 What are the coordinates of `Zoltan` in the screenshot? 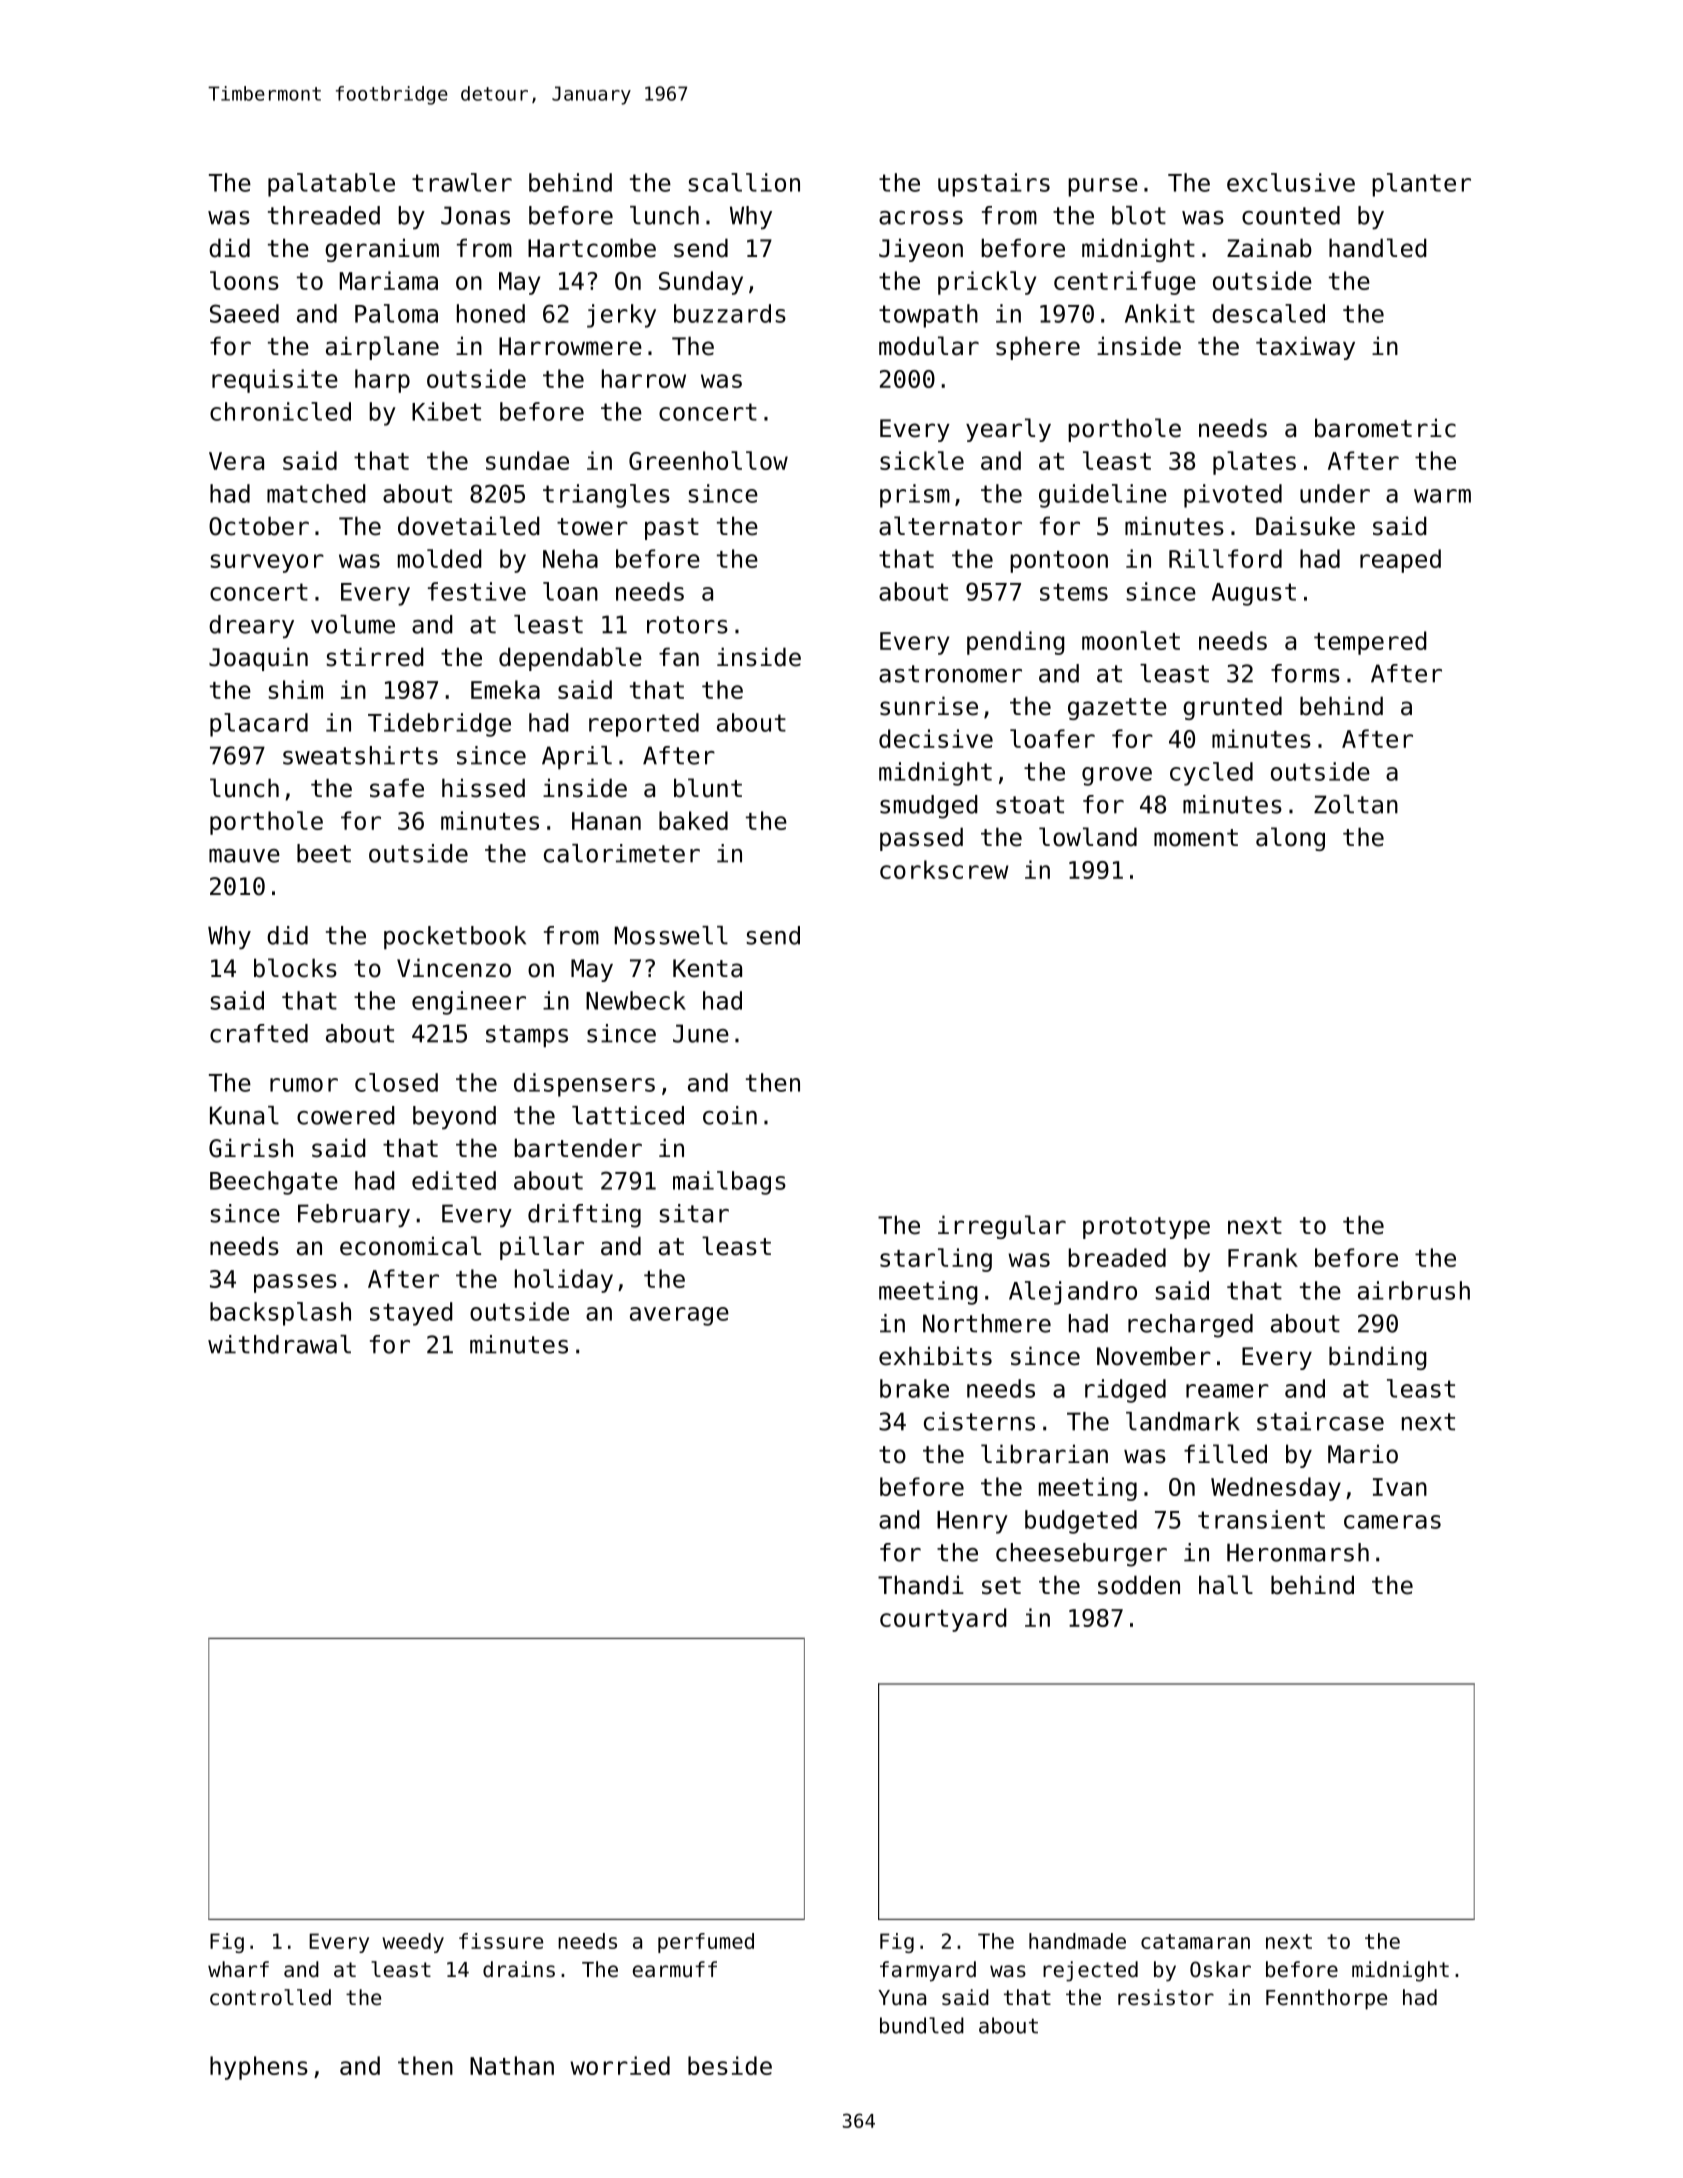 It's located at (1356, 804).
